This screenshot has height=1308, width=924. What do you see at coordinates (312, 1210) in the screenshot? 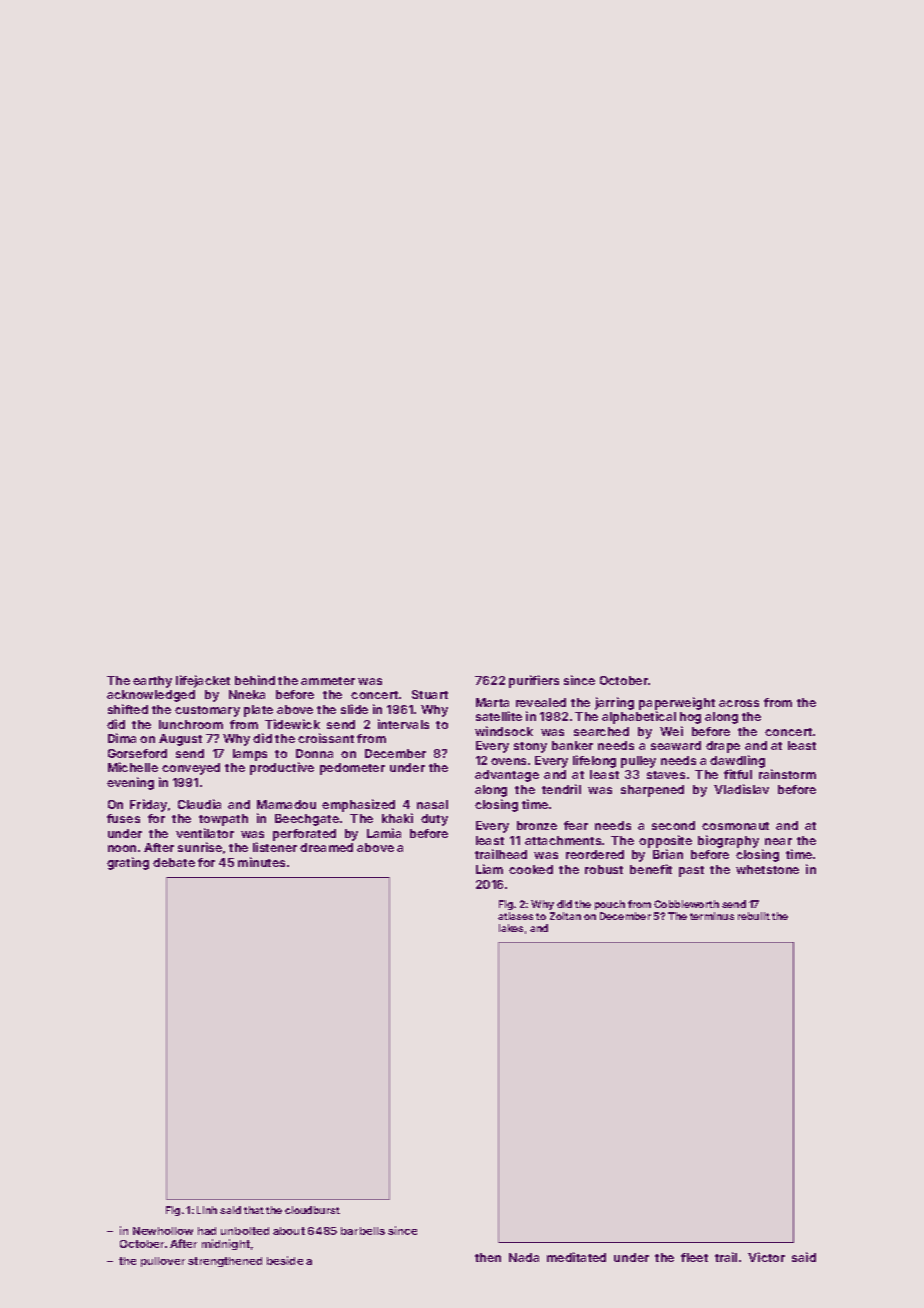
I see `cloudburst` at bounding box center [312, 1210].
